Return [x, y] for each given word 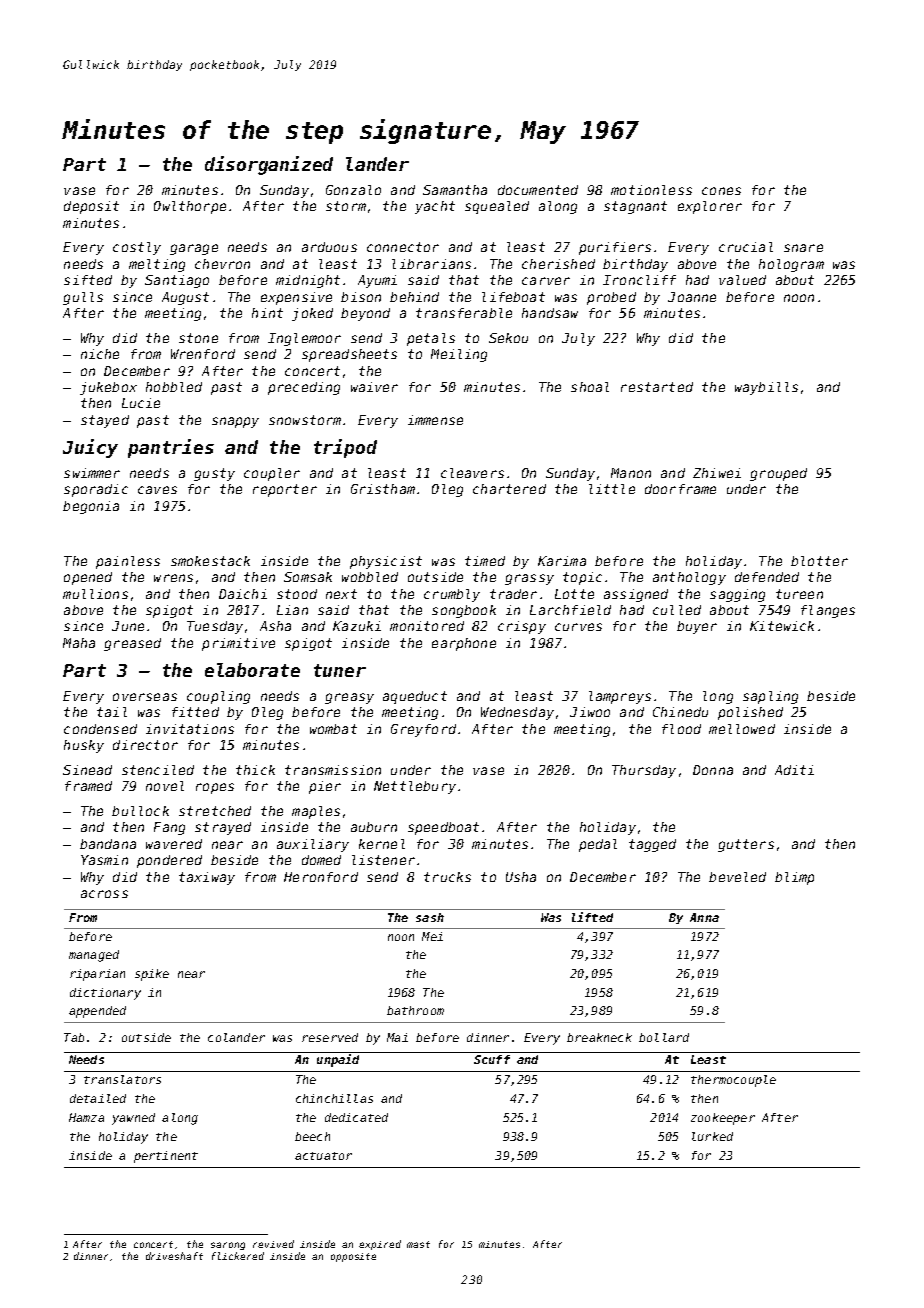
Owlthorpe [190, 207]
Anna [704, 917]
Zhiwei [717, 473]
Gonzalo [353, 190]
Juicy [90, 448]
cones [721, 191]
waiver [374, 387]
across [104, 894]
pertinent [166, 1157]
